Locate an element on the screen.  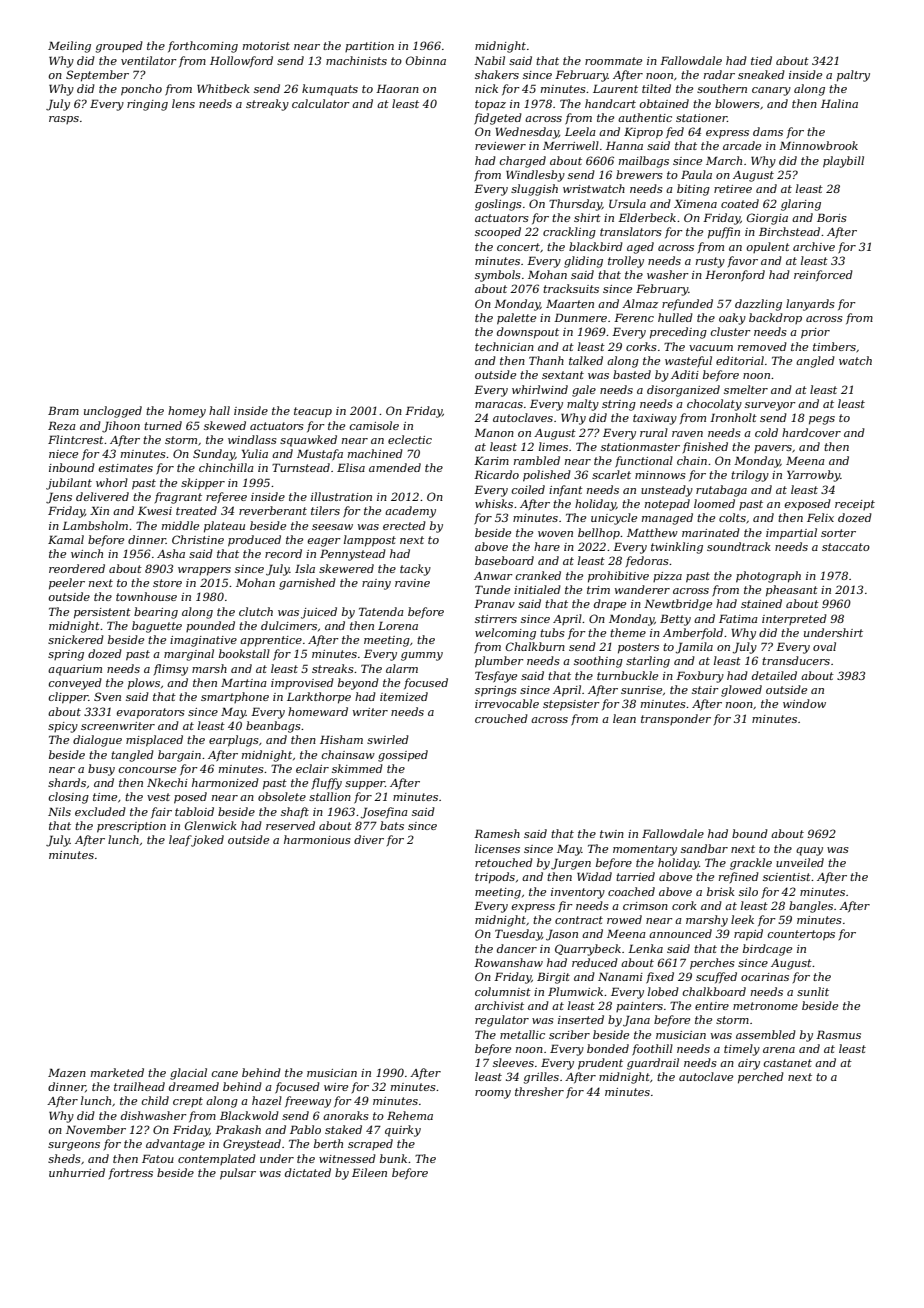
Jurgen is located at coordinates (571, 864).
